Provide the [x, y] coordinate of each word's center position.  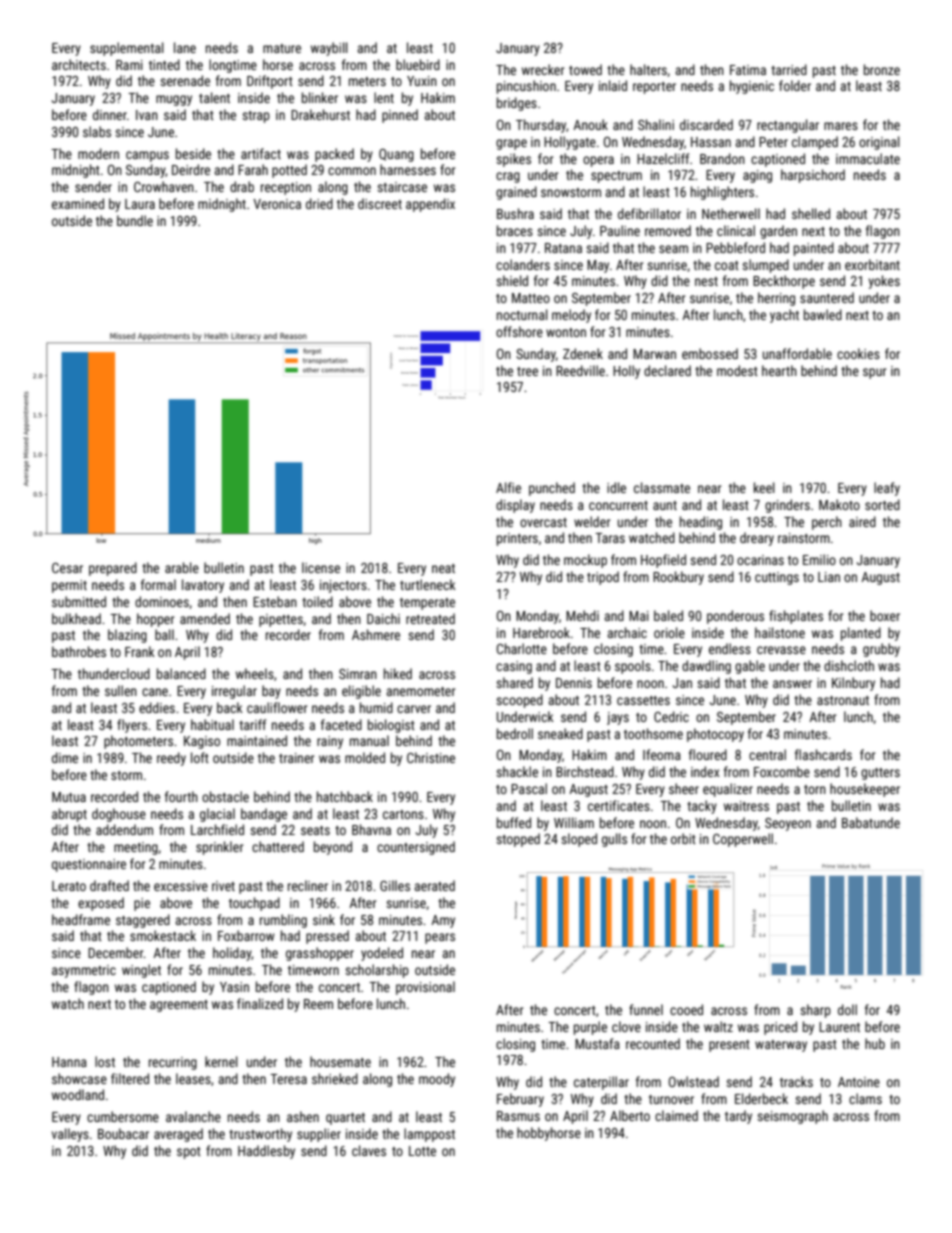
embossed [710, 353]
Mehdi [582, 615]
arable [182, 567]
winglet [141, 971]
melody [571, 316]
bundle [135, 220]
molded [365, 757]
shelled [811, 213]
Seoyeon [788, 824]
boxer [885, 615]
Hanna [69, 1062]
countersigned [416, 848]
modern [98, 153]
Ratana [563, 248]
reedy [171, 759]
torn [815, 789]
